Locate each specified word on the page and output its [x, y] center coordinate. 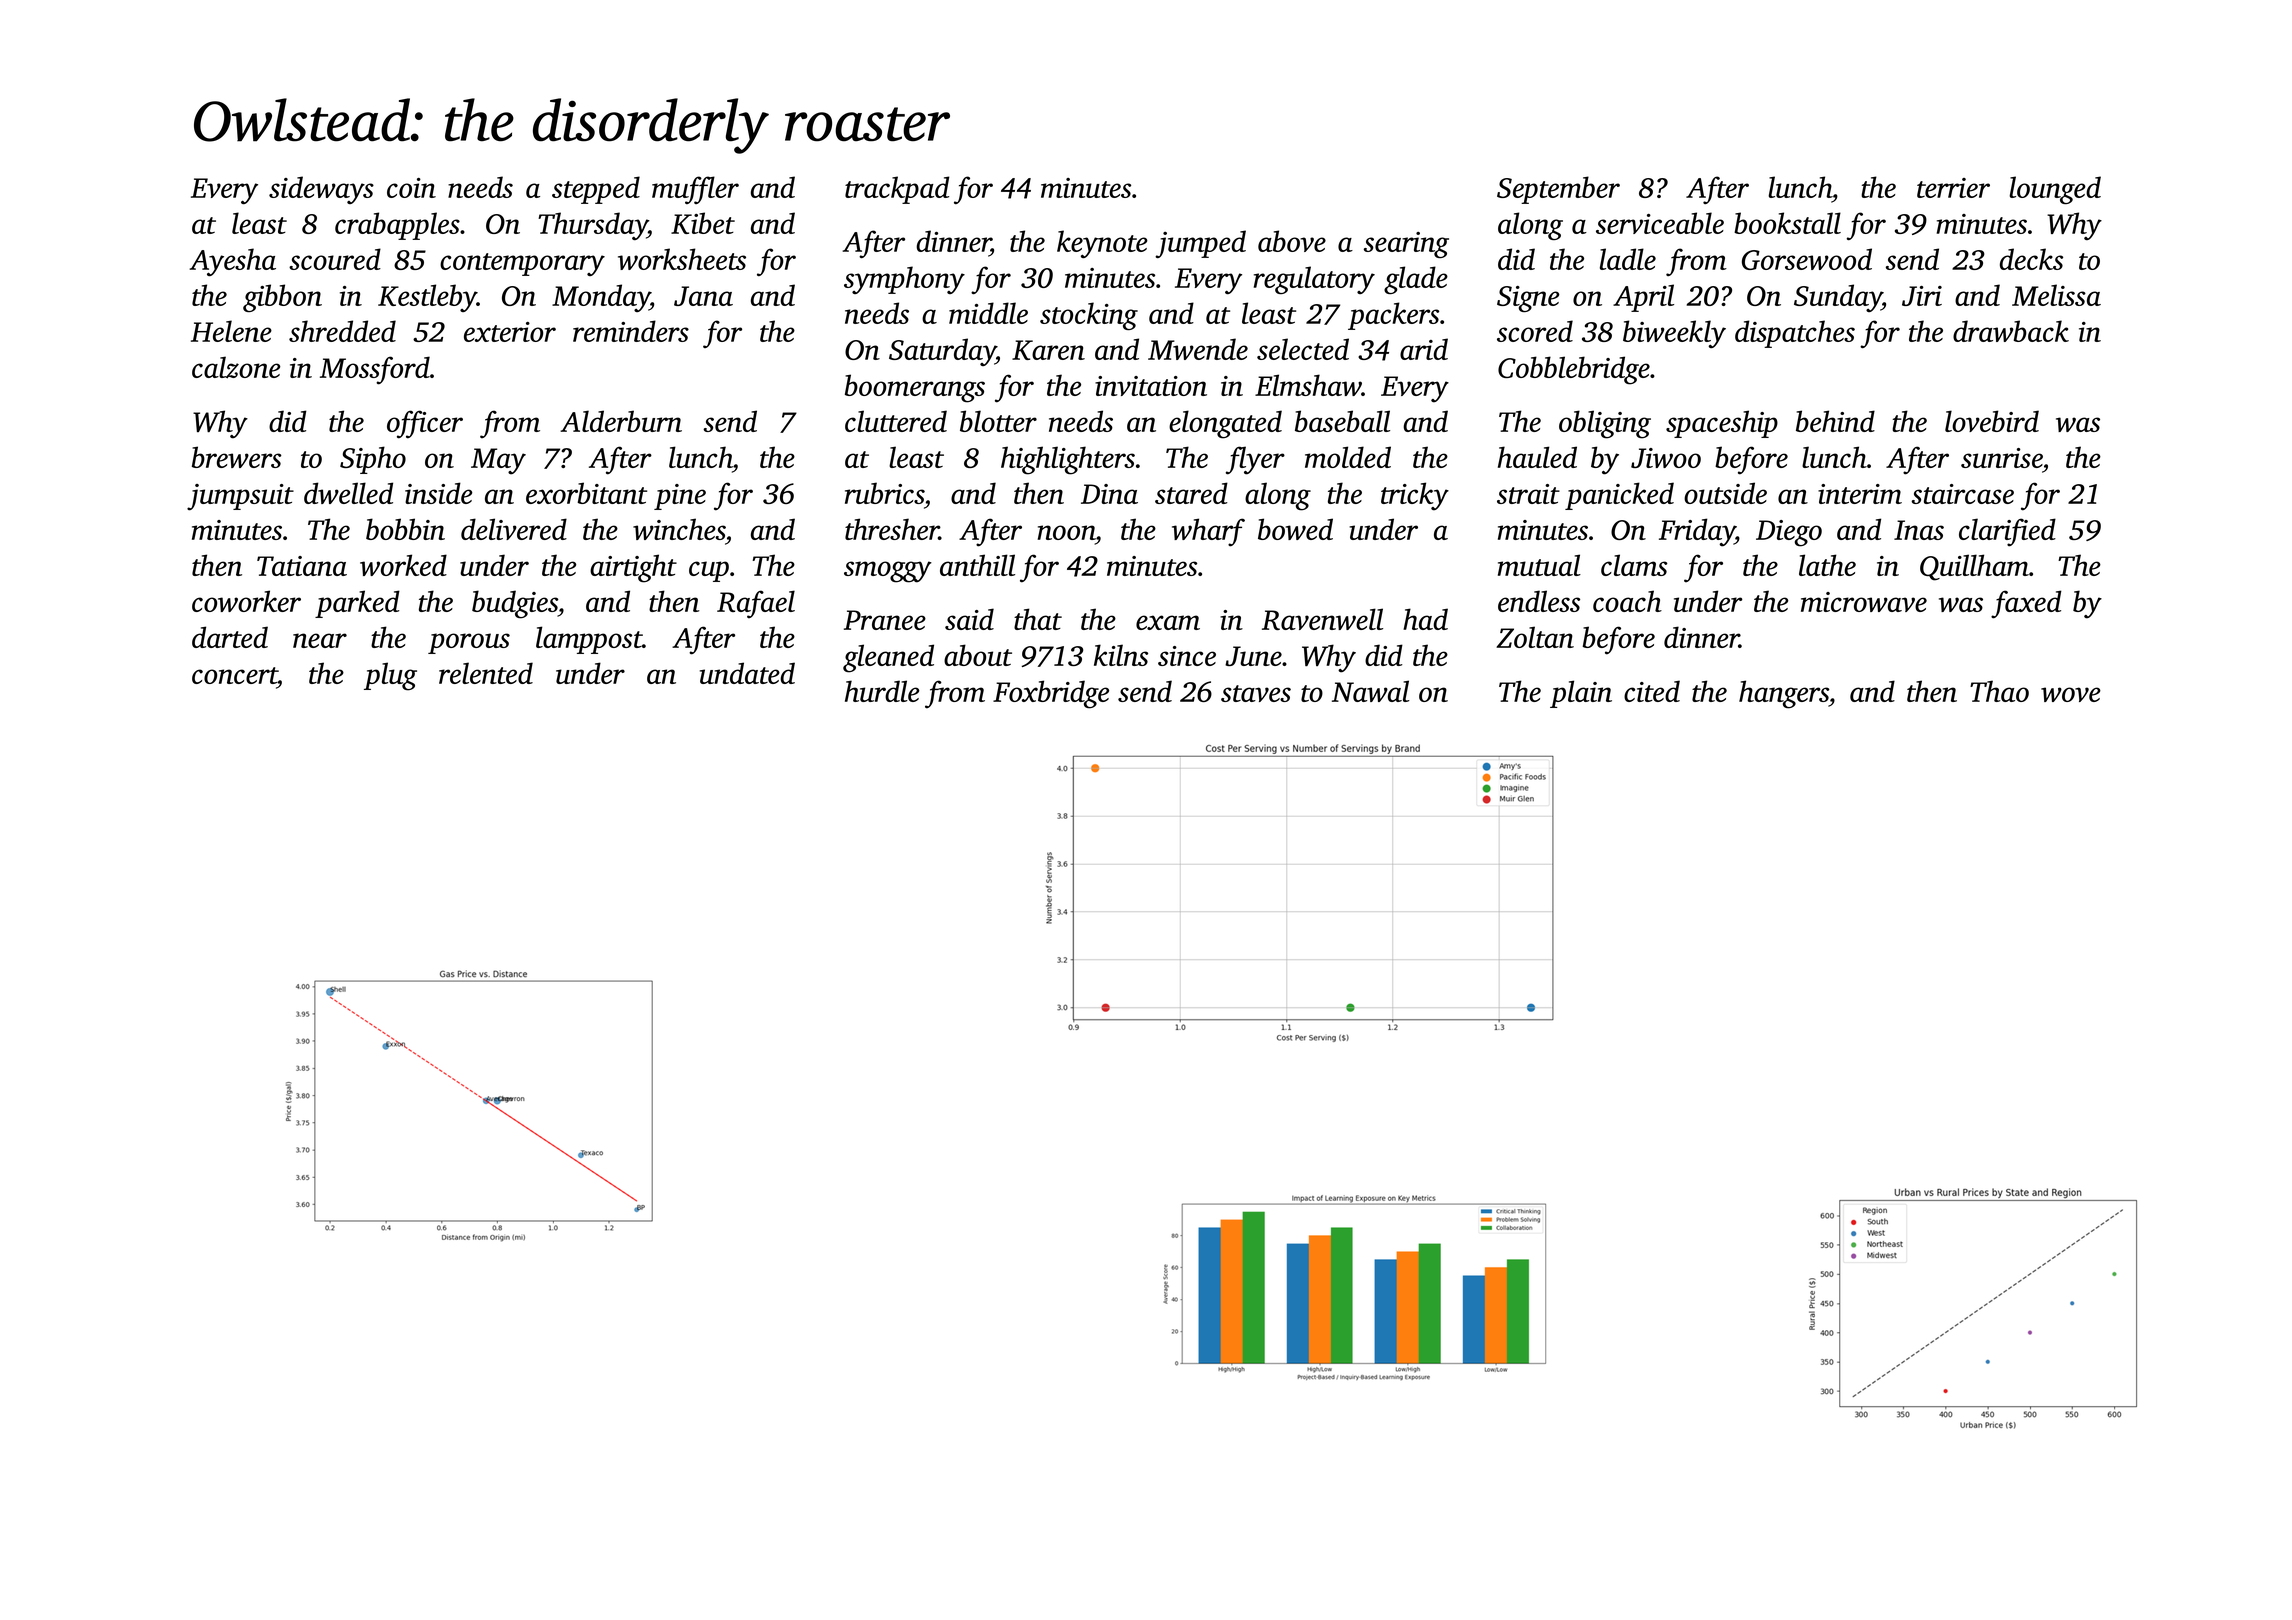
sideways [321, 190]
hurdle [882, 691]
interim [1860, 494]
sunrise [2001, 458]
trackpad [897, 190]
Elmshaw [1308, 385]
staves [1256, 693]
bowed [1295, 529]
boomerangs [915, 388]
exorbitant [586, 493]
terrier [1953, 188]
